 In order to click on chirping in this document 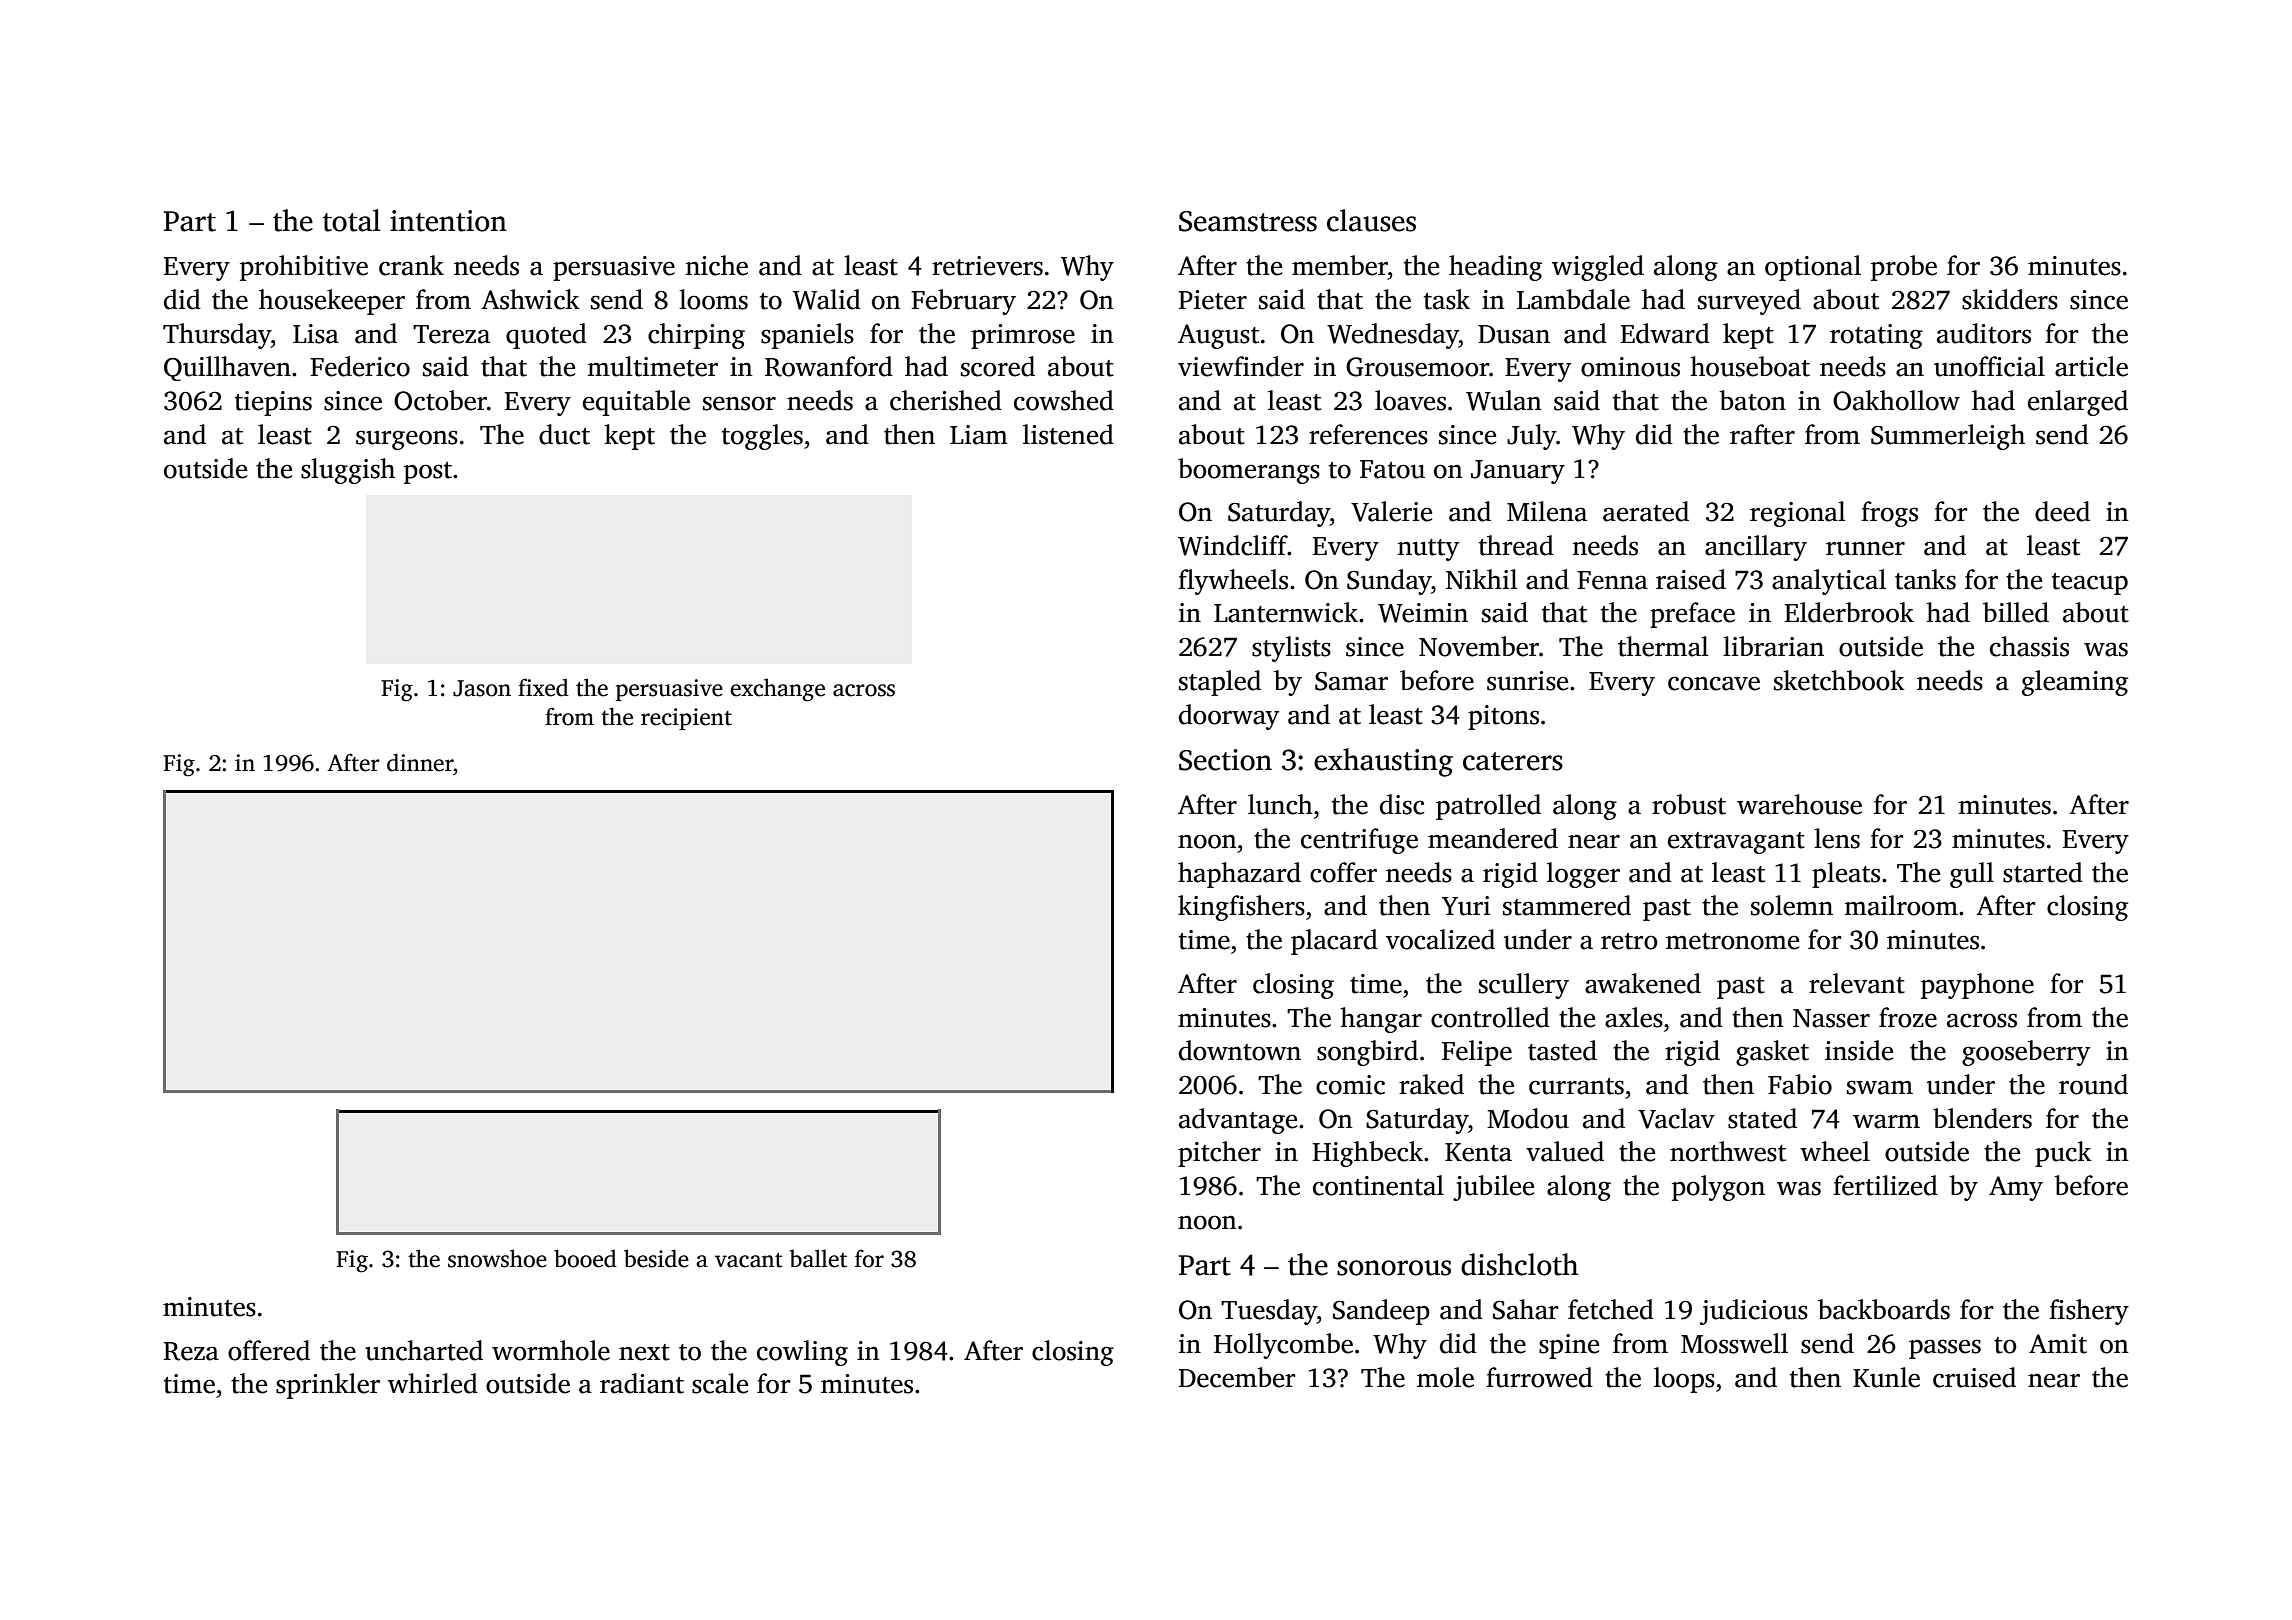, I will do `click(696, 336)`.
